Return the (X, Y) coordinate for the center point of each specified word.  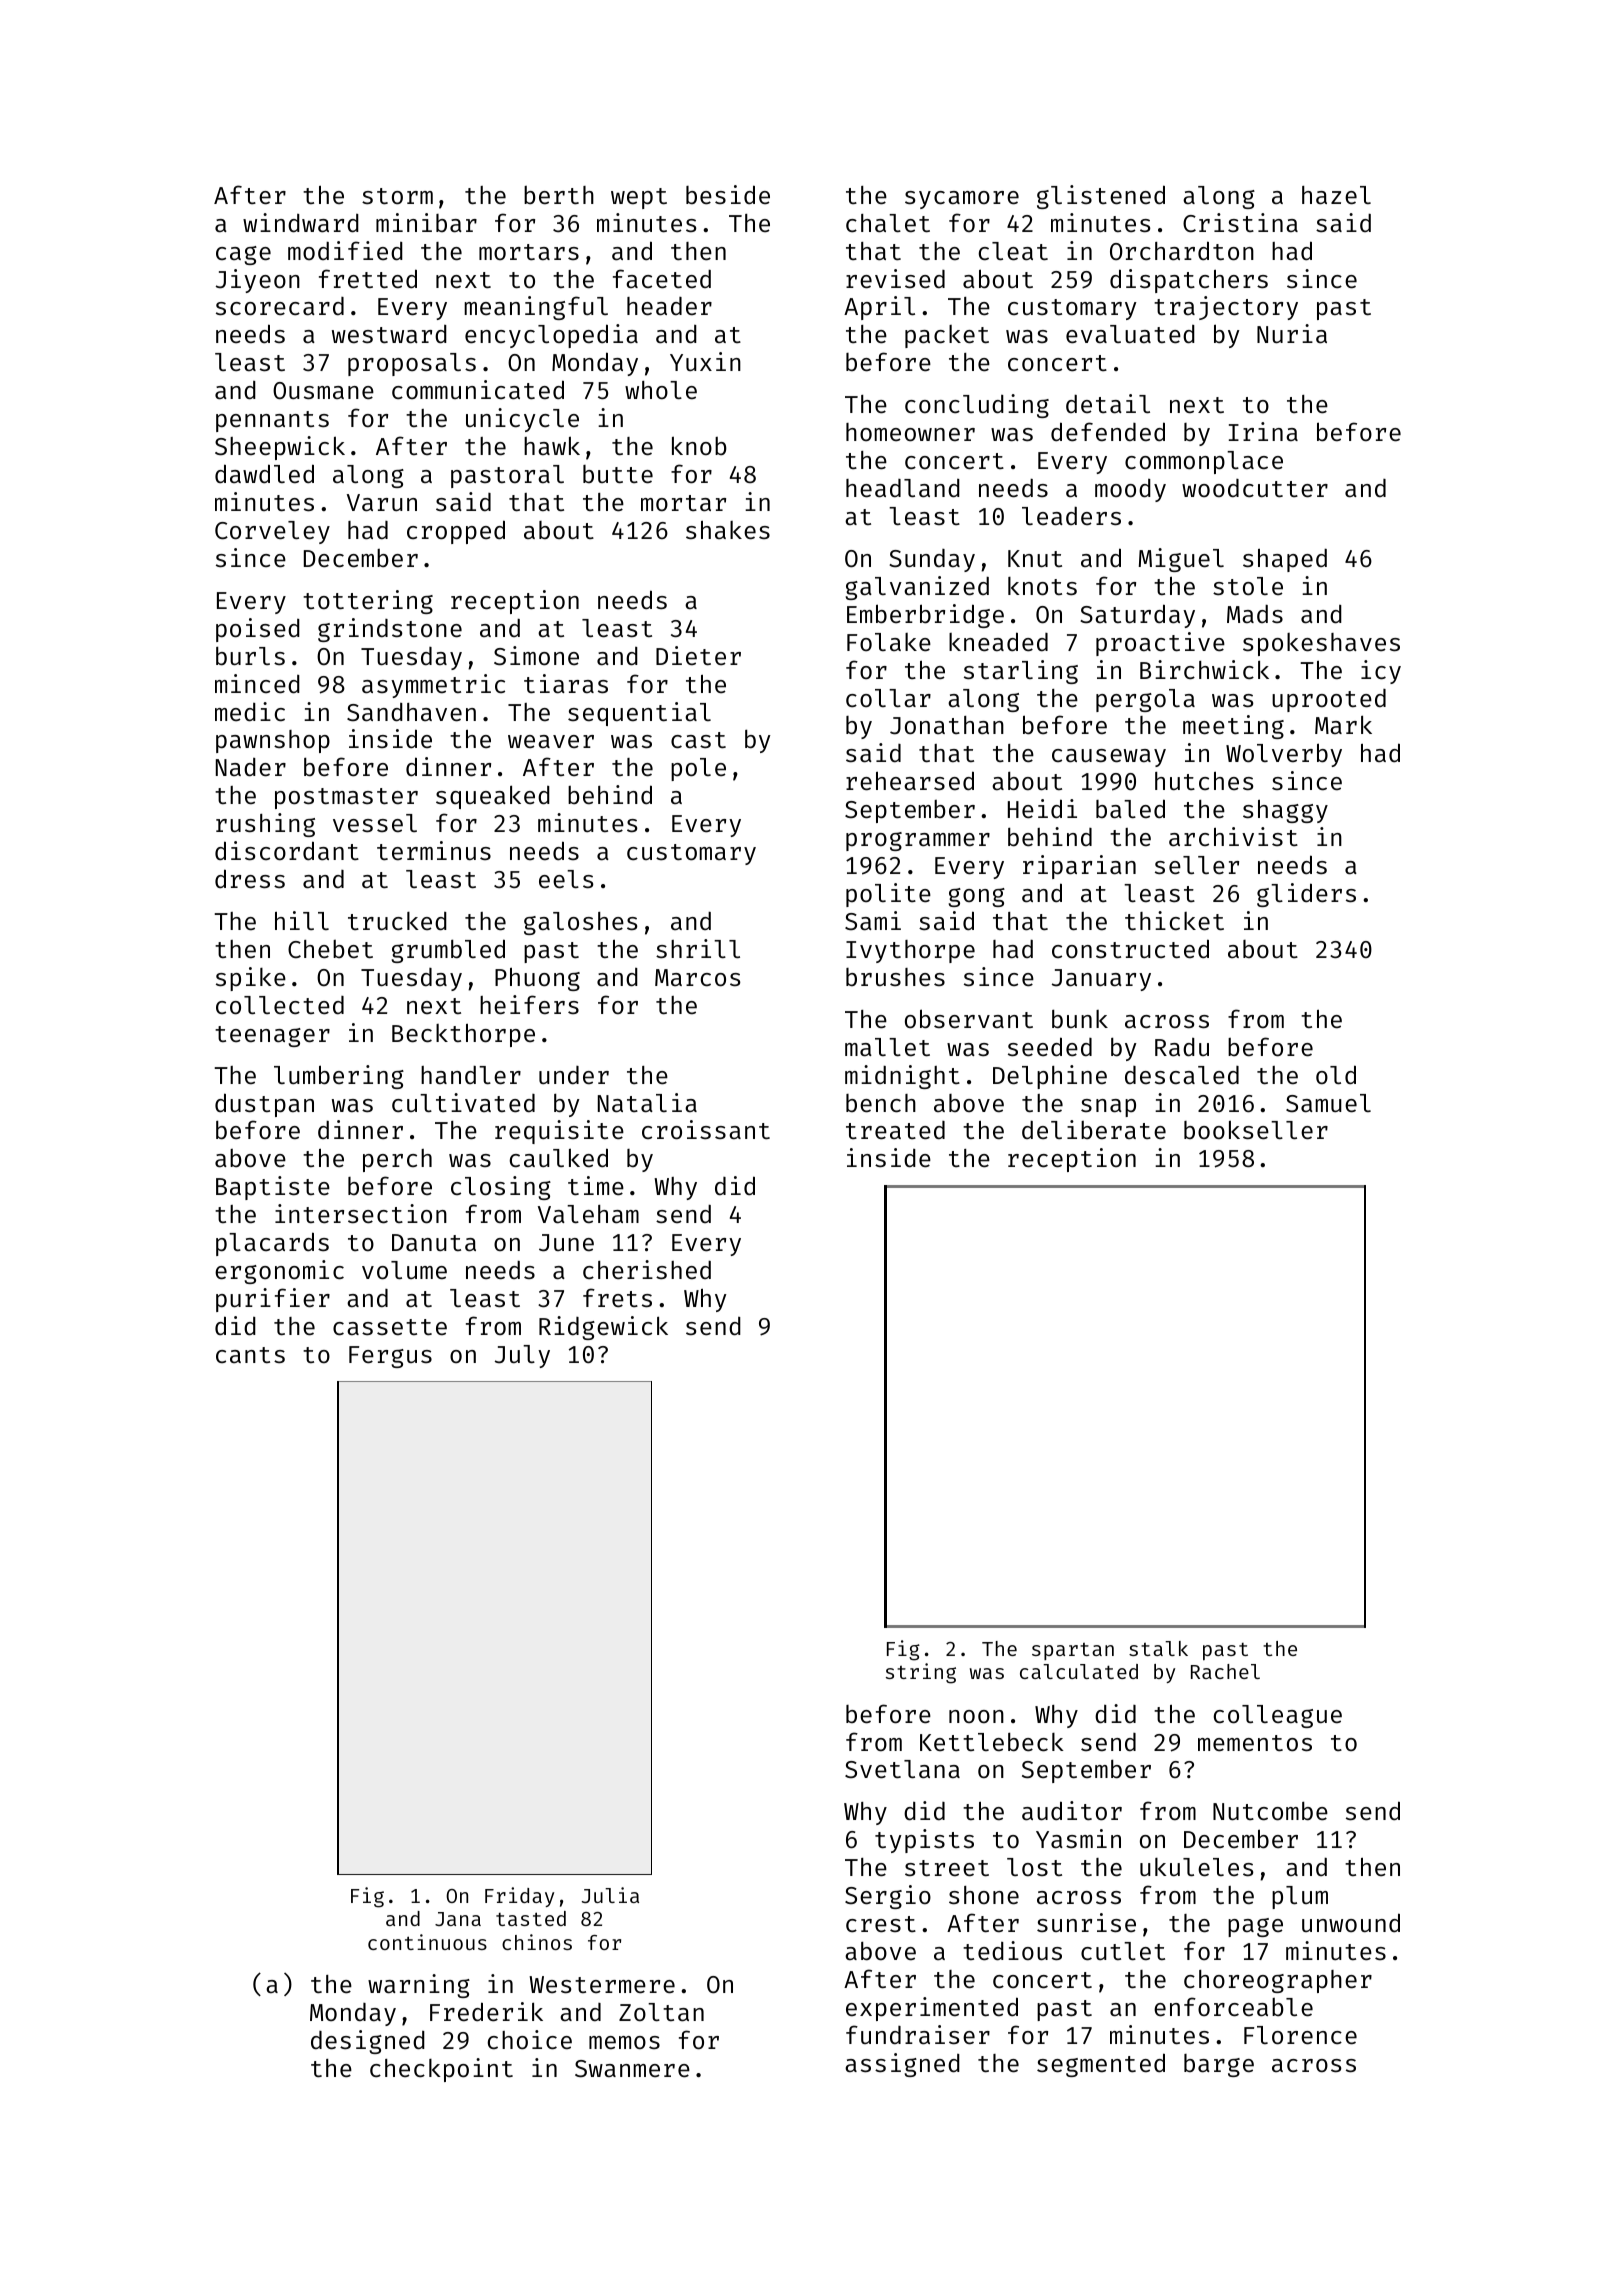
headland (903, 488)
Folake (889, 642)
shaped (1285, 560)
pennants (272, 421)
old (1336, 1075)
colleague (1278, 1716)
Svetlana (902, 1769)
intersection (361, 1214)
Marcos (698, 978)
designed (368, 2042)
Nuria (1292, 334)
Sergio (888, 1897)
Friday (519, 1897)
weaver (551, 742)
